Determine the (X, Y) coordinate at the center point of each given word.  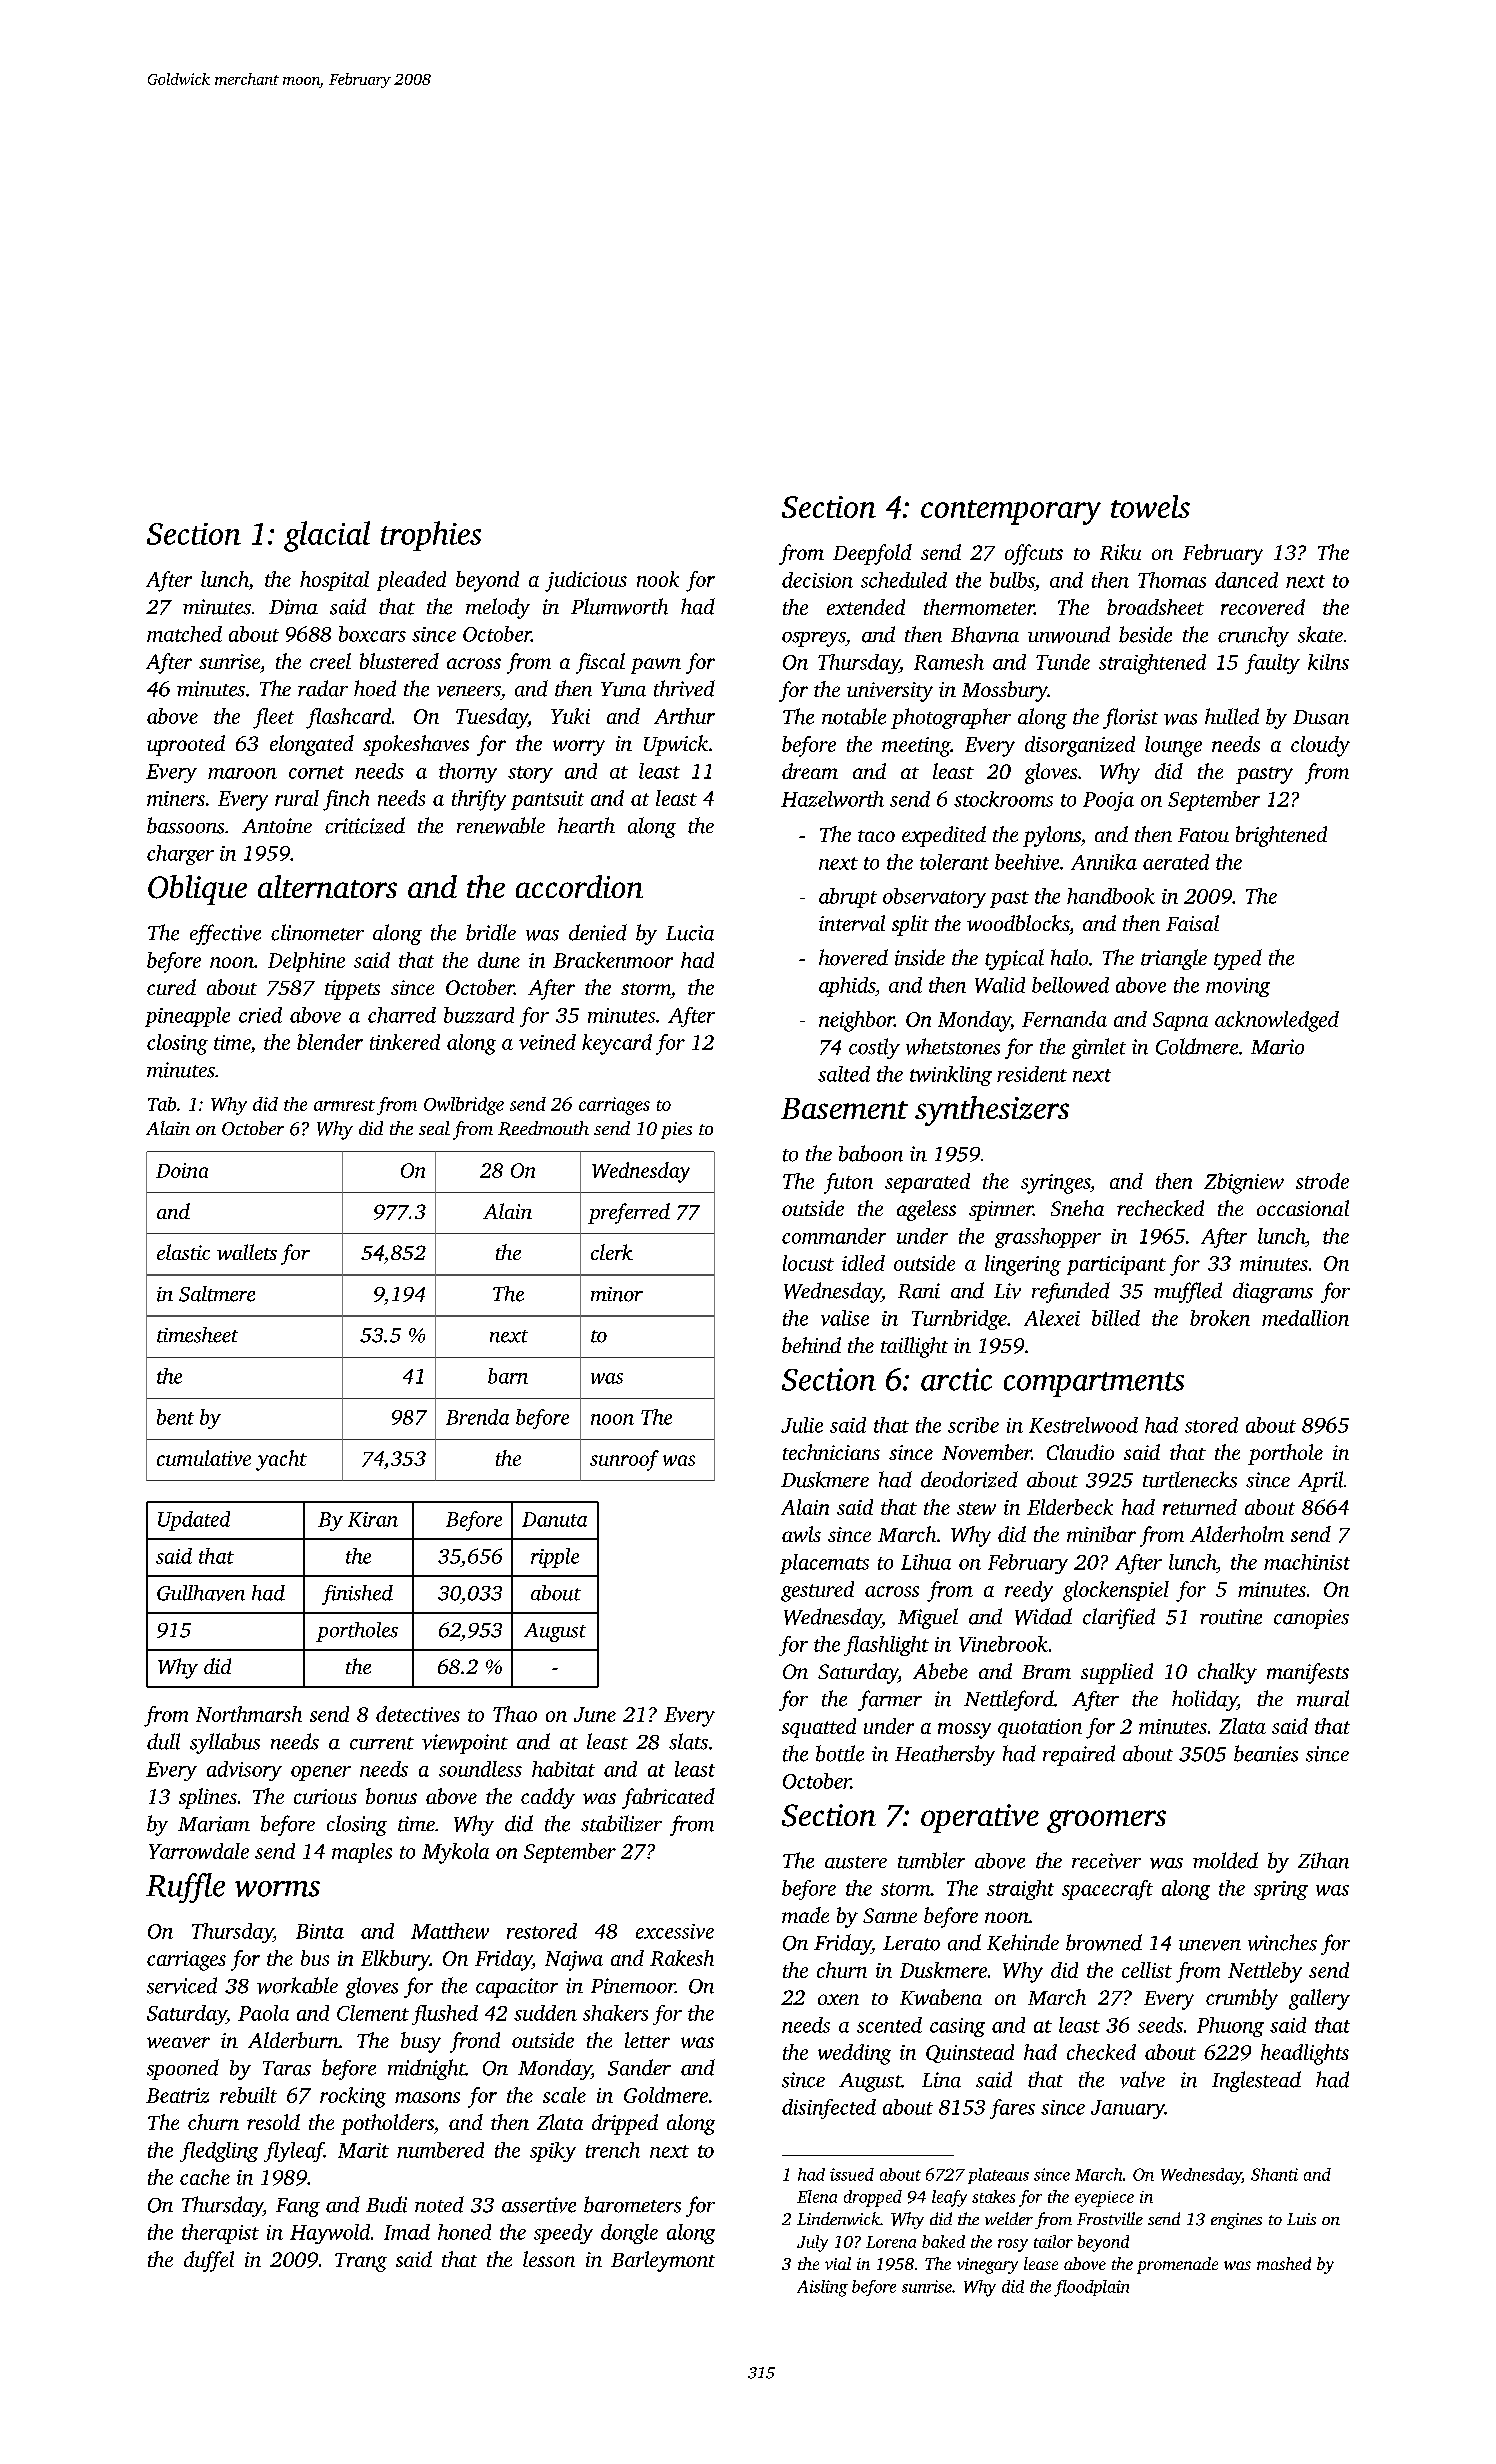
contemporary (1011, 512)
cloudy (1320, 746)
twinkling (951, 1076)
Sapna (1180, 1021)
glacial (327, 536)
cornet (316, 772)
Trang (361, 2262)
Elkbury (395, 1960)
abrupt (848, 898)
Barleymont (663, 2261)
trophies (431, 536)
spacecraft (1107, 1890)
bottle (840, 1753)
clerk (612, 1252)
